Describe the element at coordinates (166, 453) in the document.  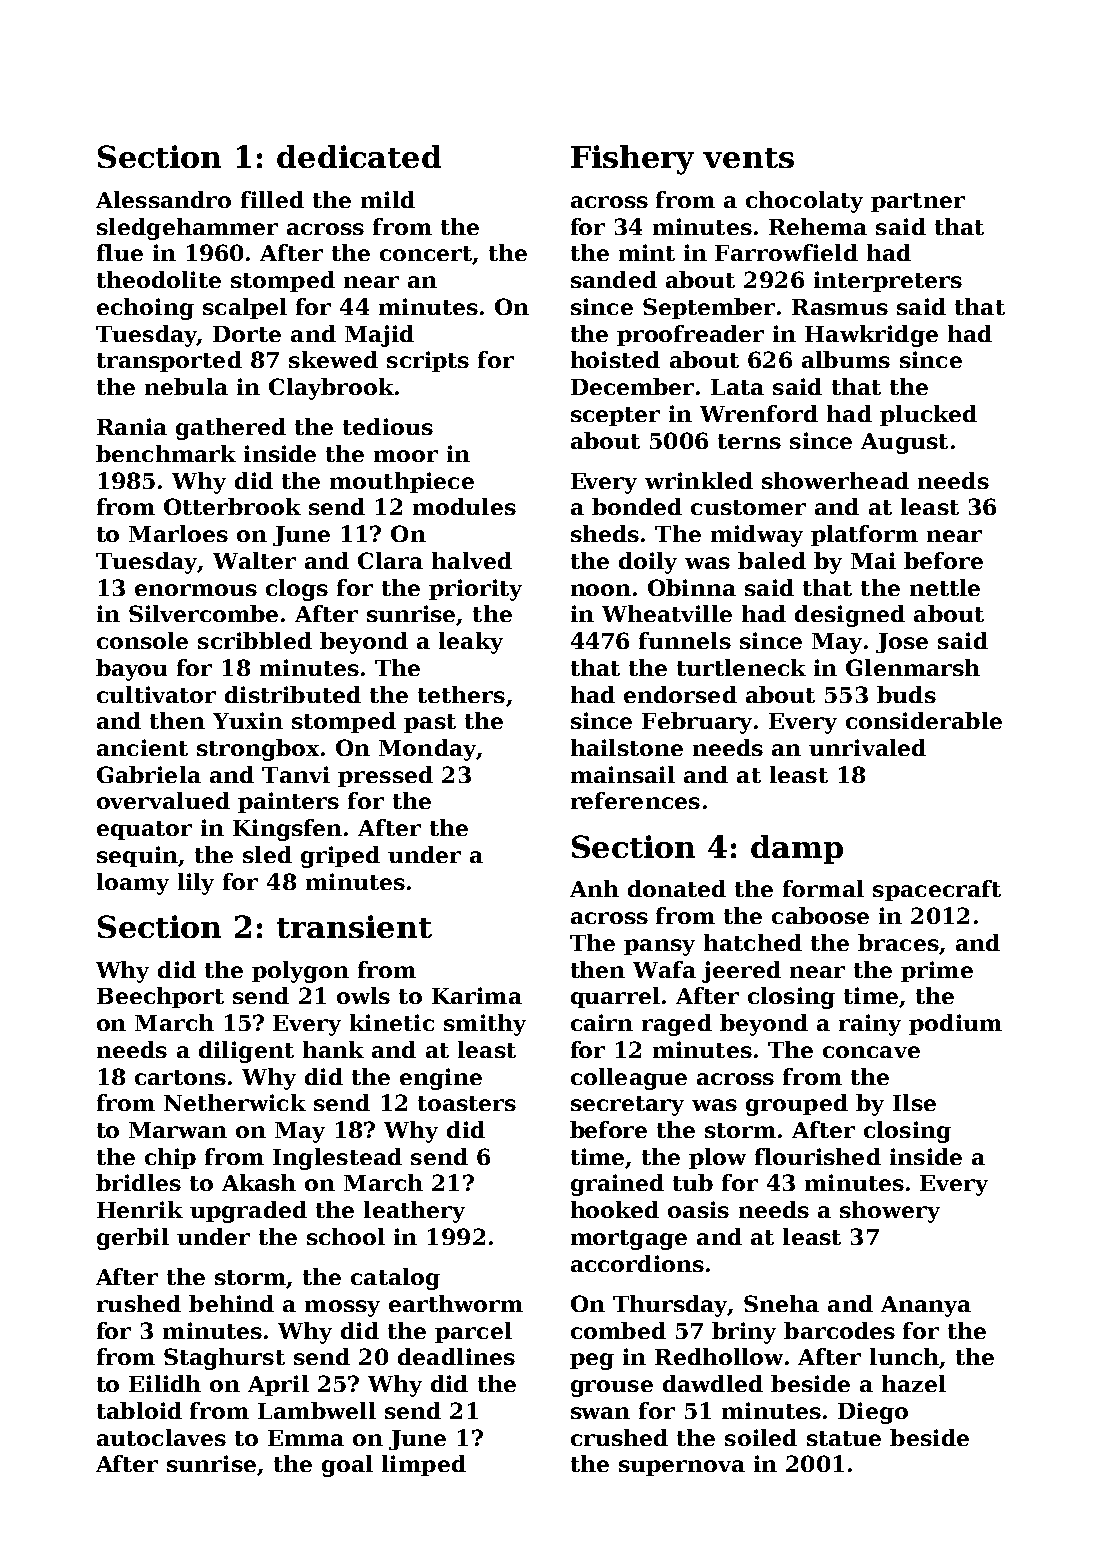
I see `benchmark` at that location.
